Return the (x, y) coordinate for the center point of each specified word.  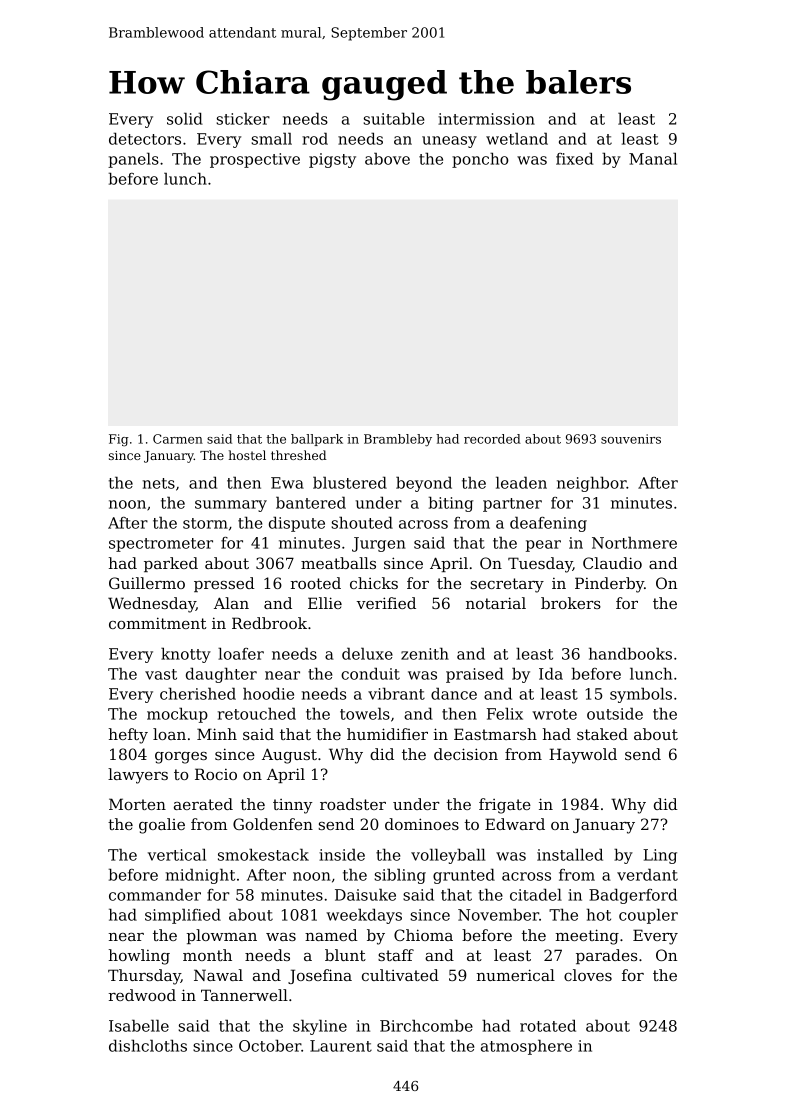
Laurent (341, 1046)
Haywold (583, 756)
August (289, 756)
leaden (521, 482)
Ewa (287, 483)
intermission (486, 119)
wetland (517, 138)
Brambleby (398, 440)
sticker (243, 118)
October (270, 1045)
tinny (292, 806)
